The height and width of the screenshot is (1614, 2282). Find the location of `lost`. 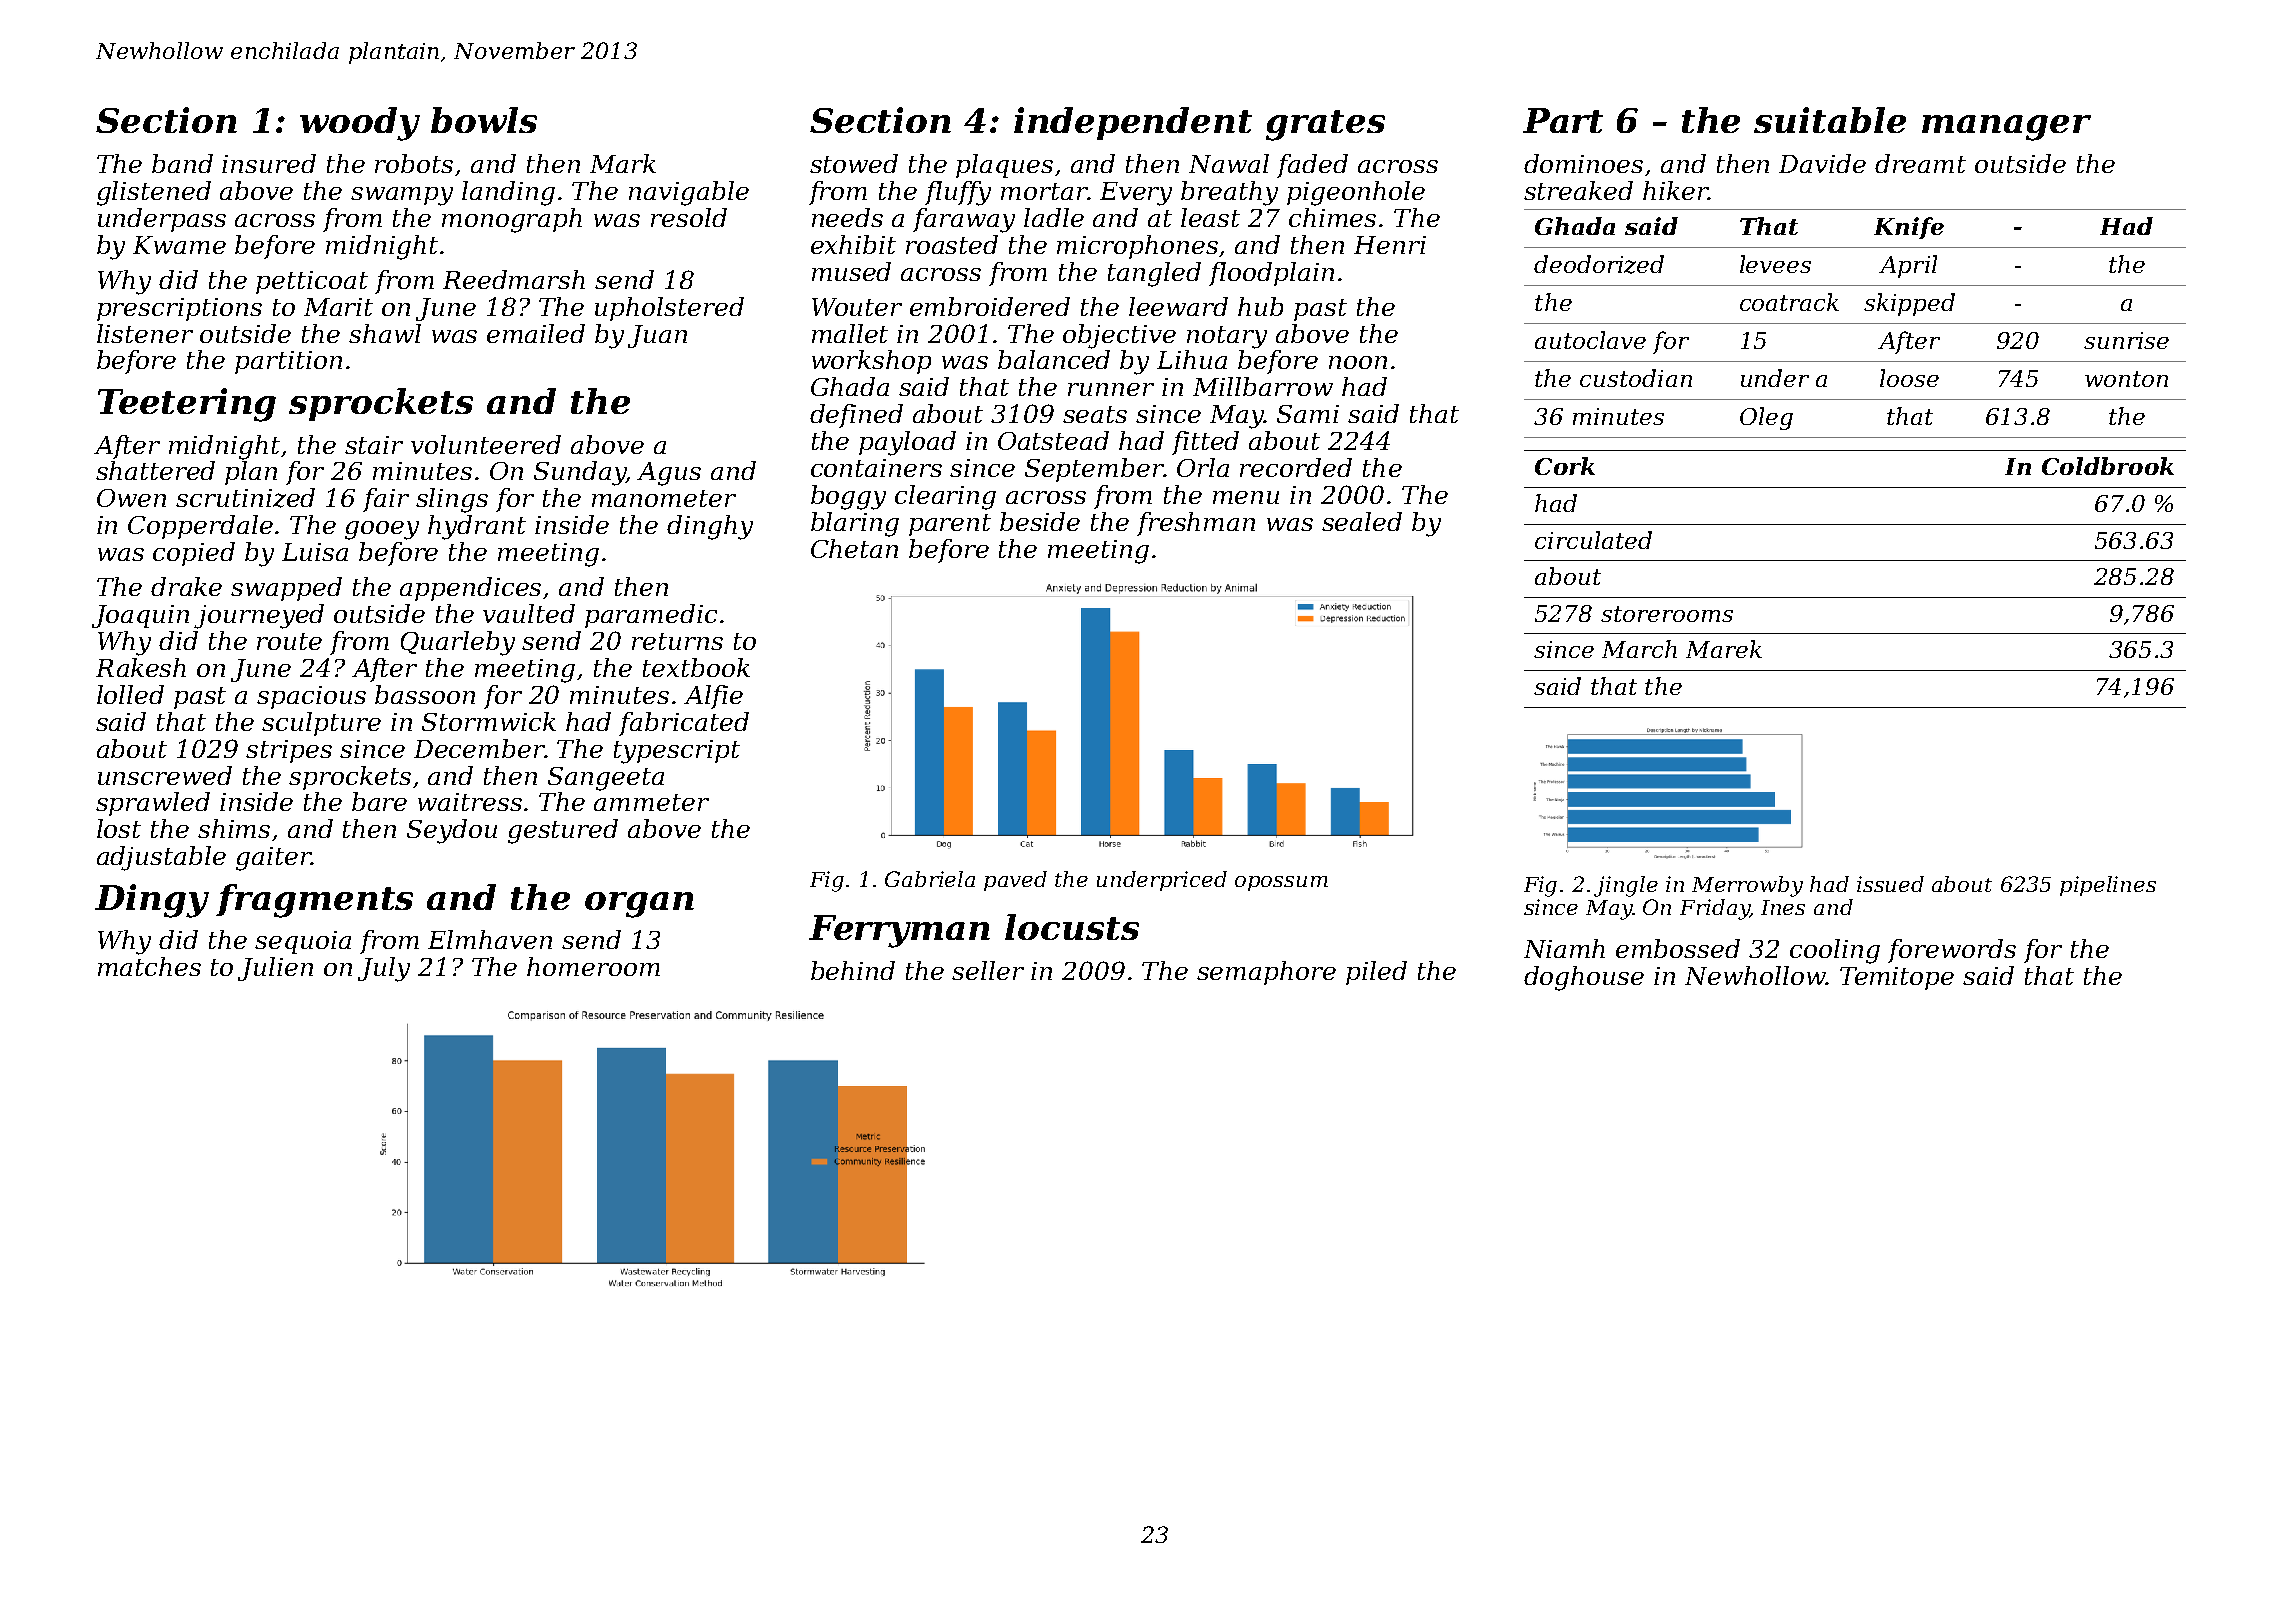

lost is located at coordinates (119, 828).
